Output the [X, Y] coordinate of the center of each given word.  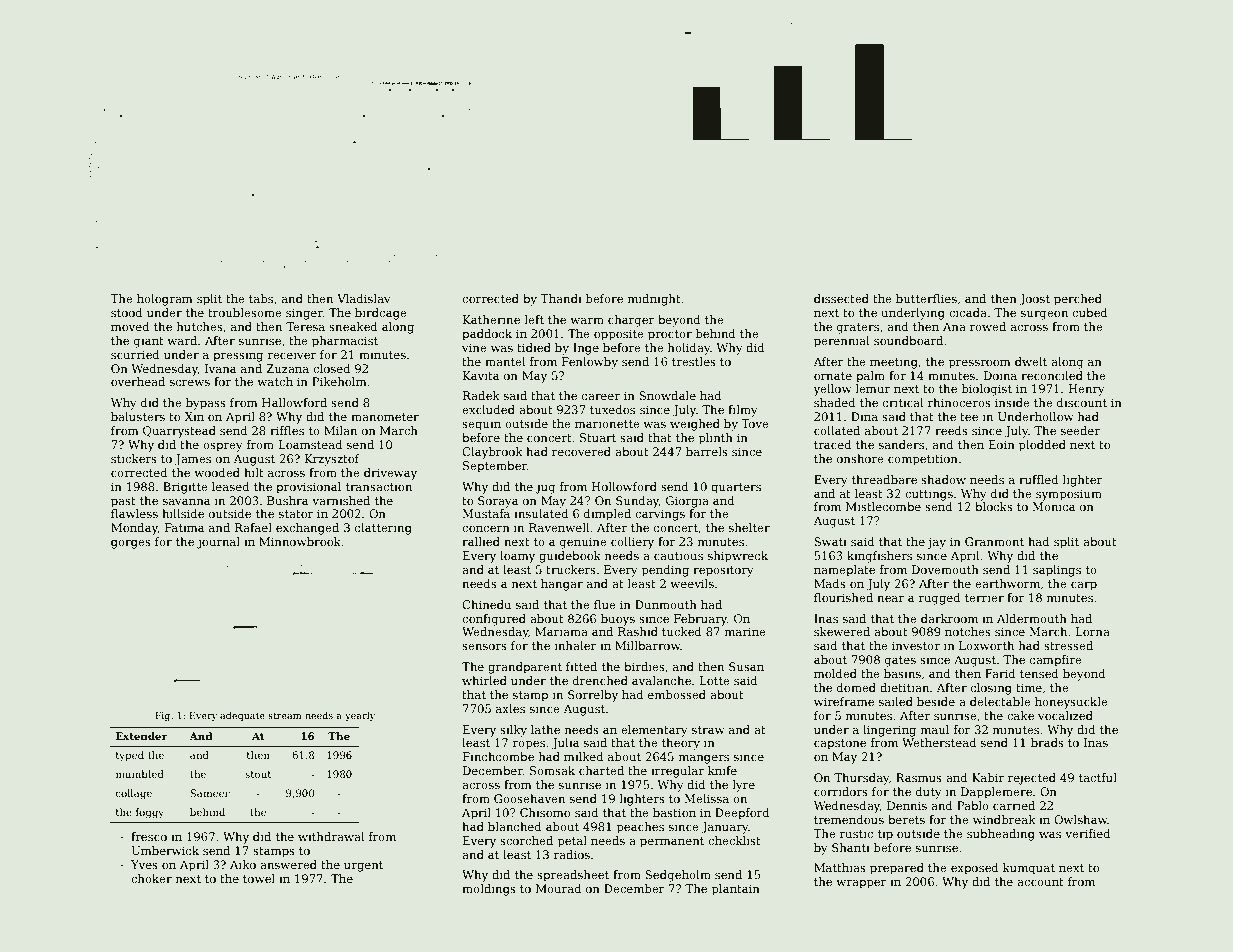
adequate [242, 716]
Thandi [561, 298]
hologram [165, 300]
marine [745, 631]
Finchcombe [498, 756]
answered [288, 864]
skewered [842, 631]
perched [1078, 300]
